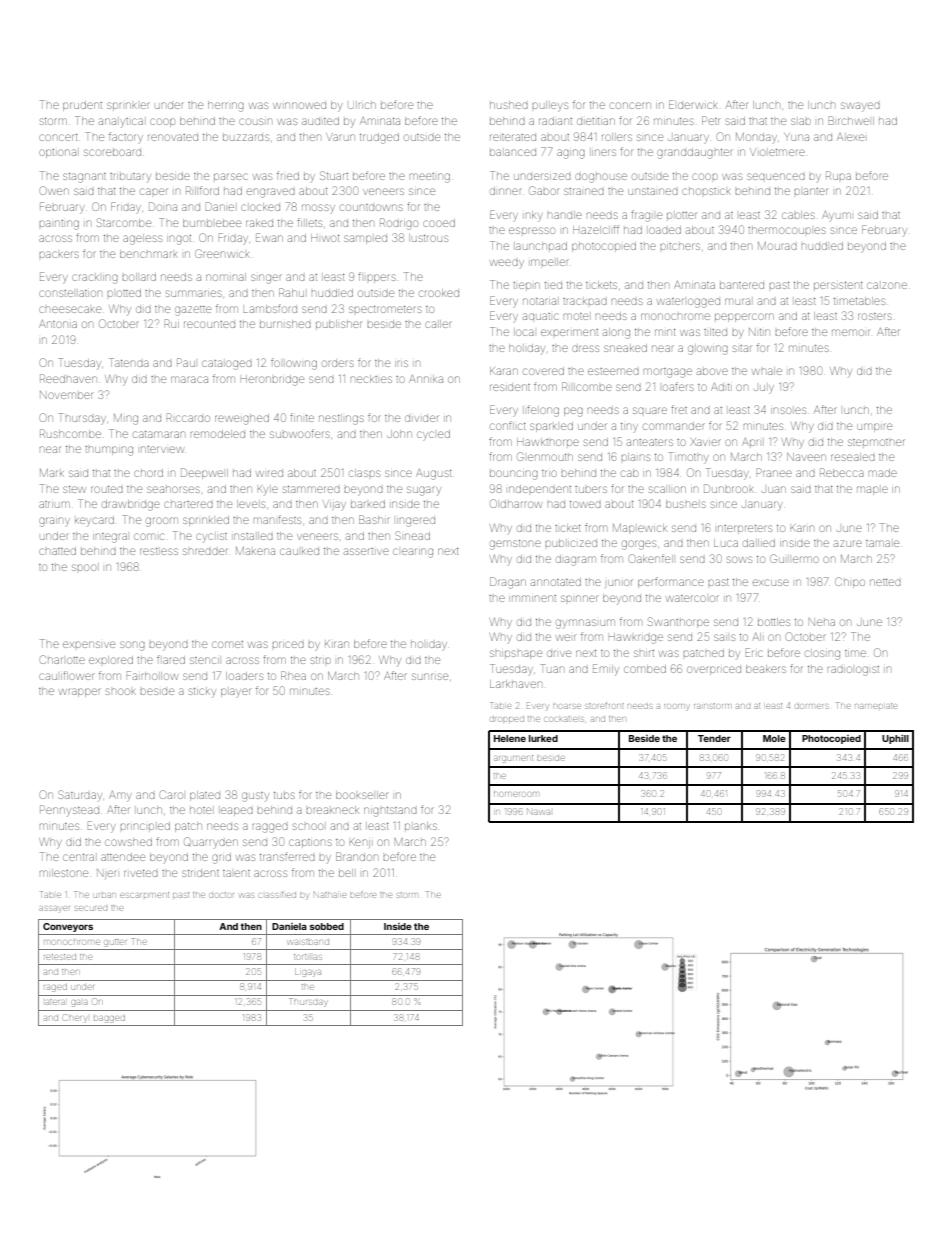 The image size is (952, 1233). I want to click on concert, so click(58, 137).
